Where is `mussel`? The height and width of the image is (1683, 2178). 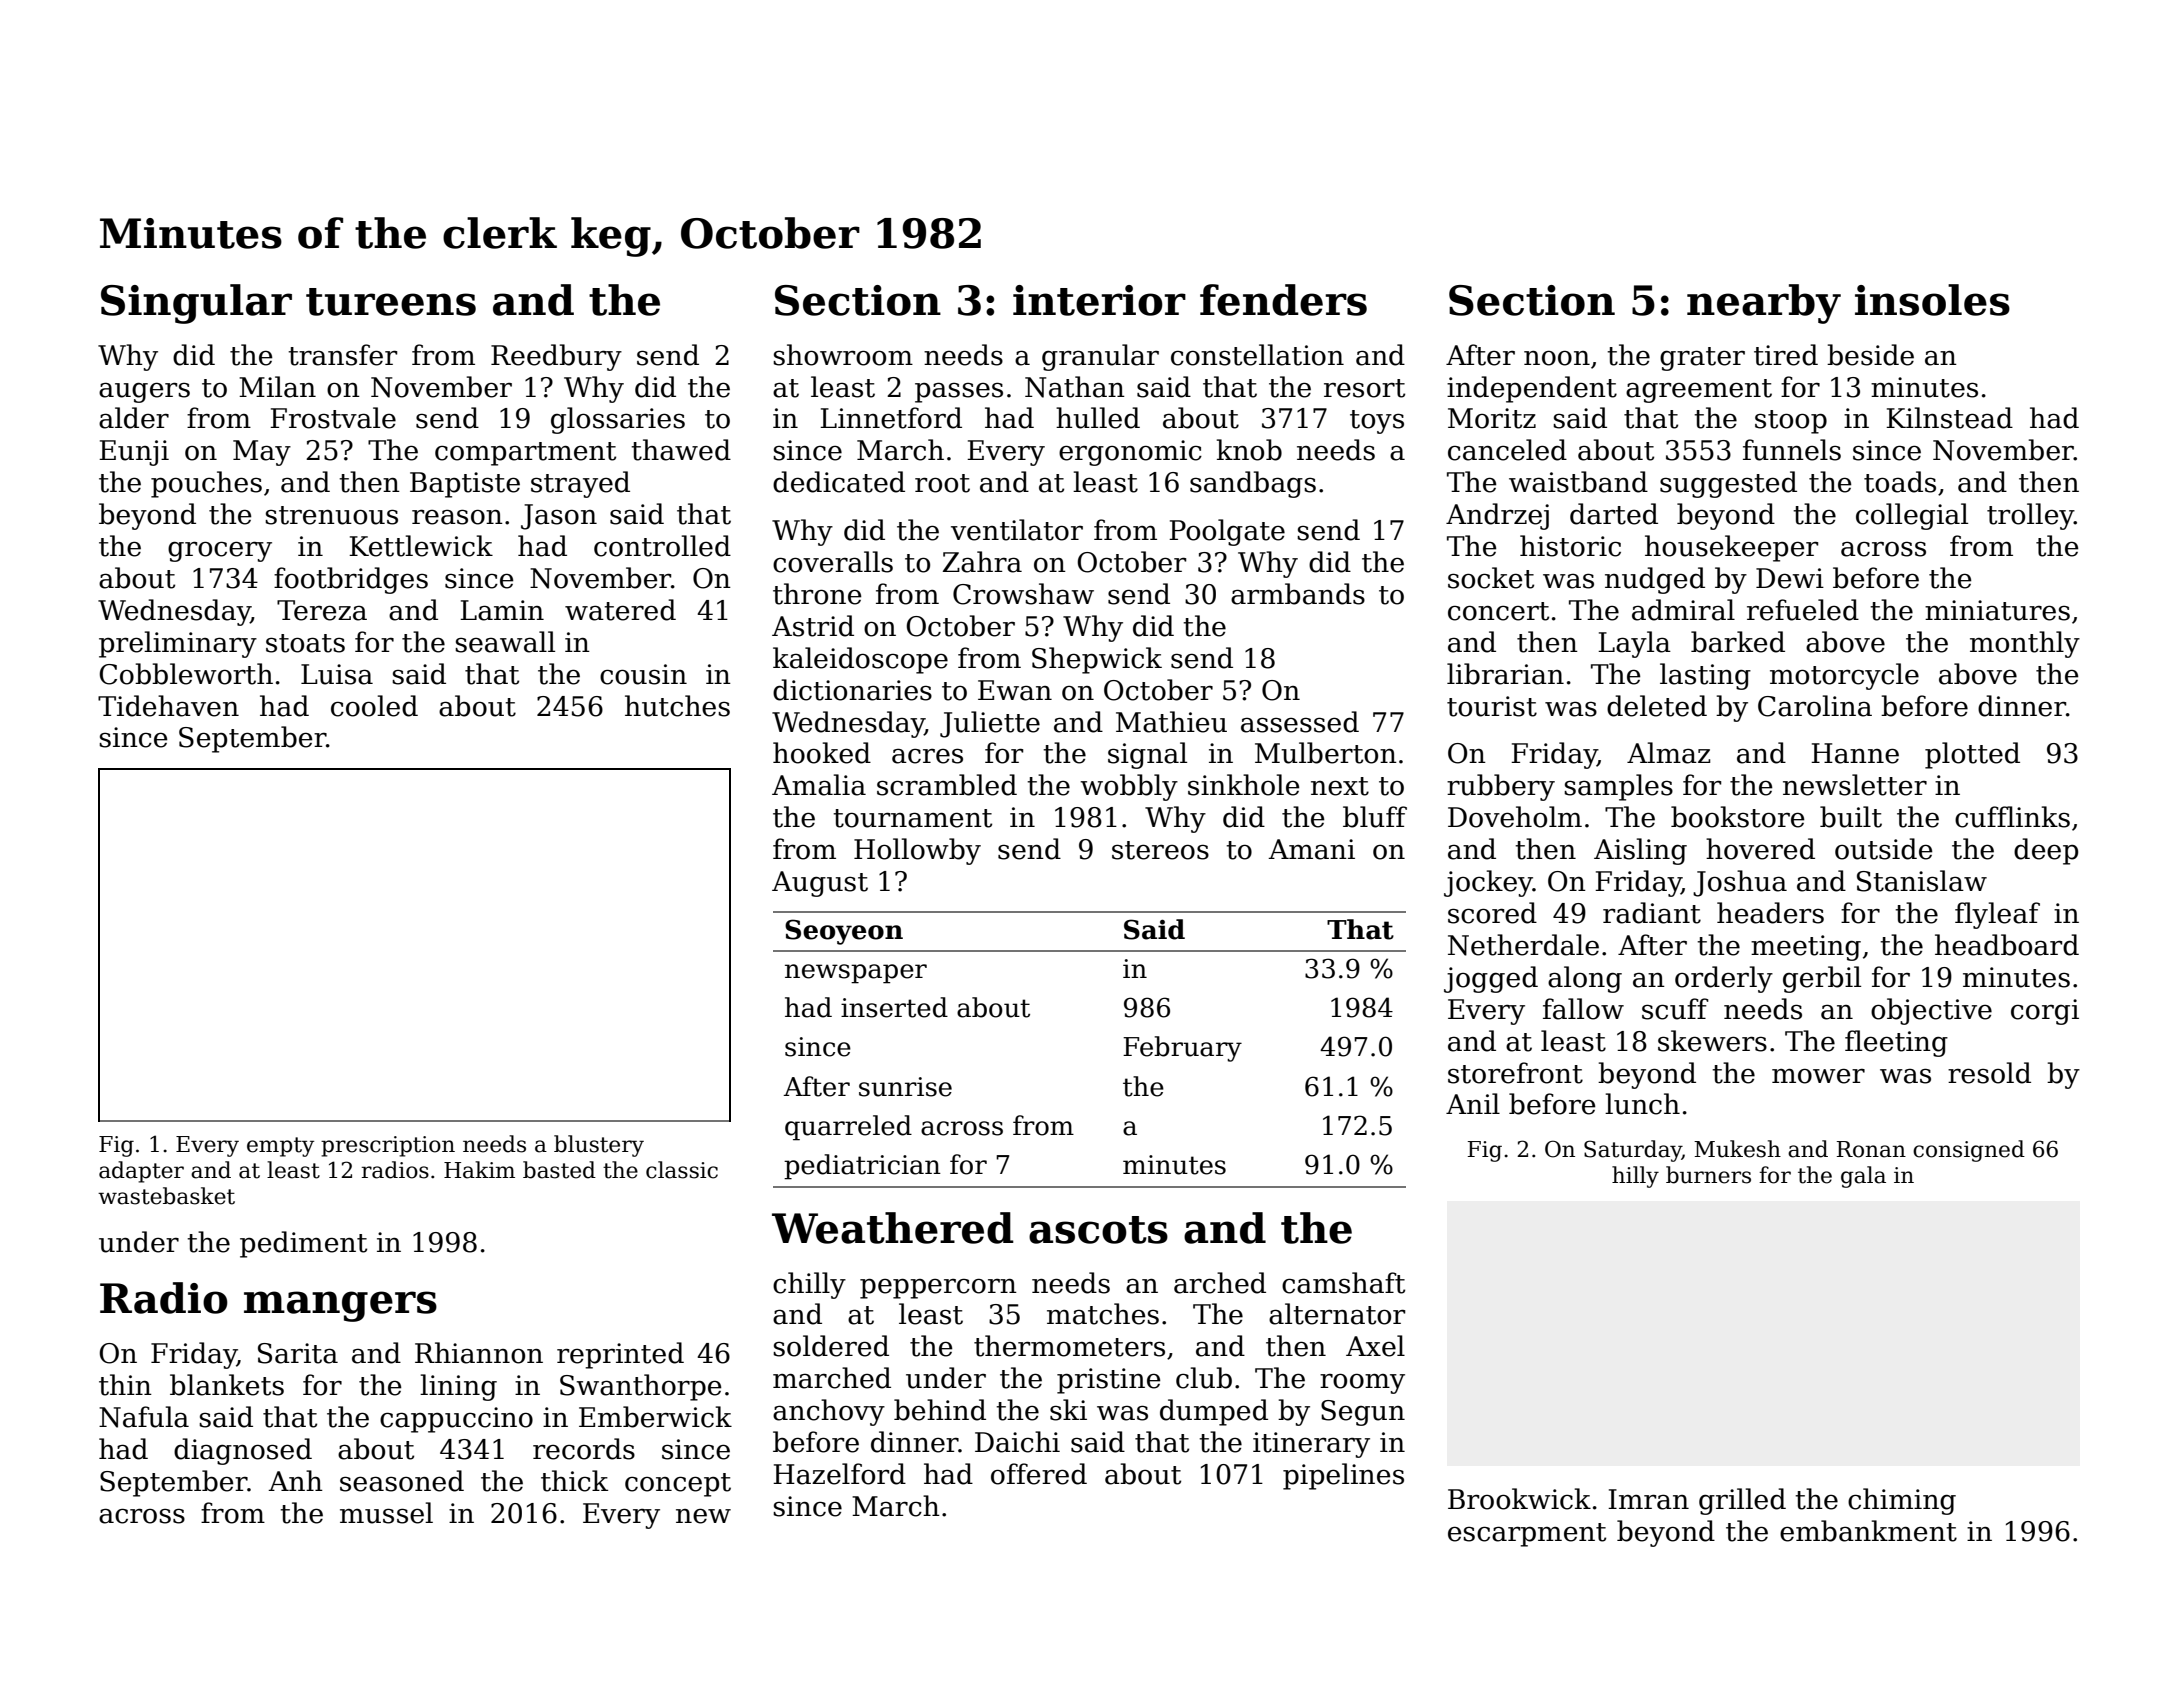
mussel is located at coordinates (386, 1513).
